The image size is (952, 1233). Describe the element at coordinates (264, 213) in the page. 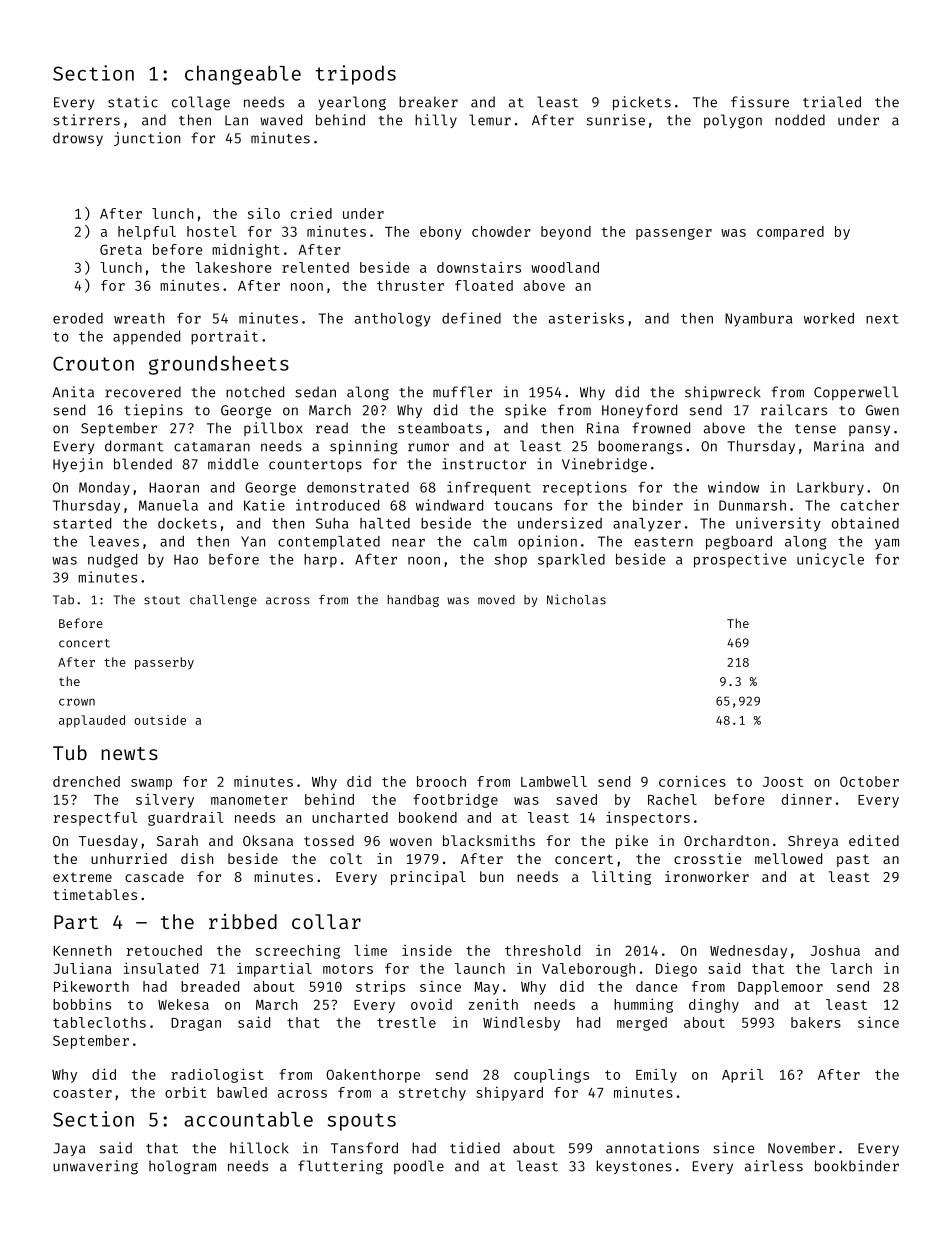

I see `silo` at that location.
